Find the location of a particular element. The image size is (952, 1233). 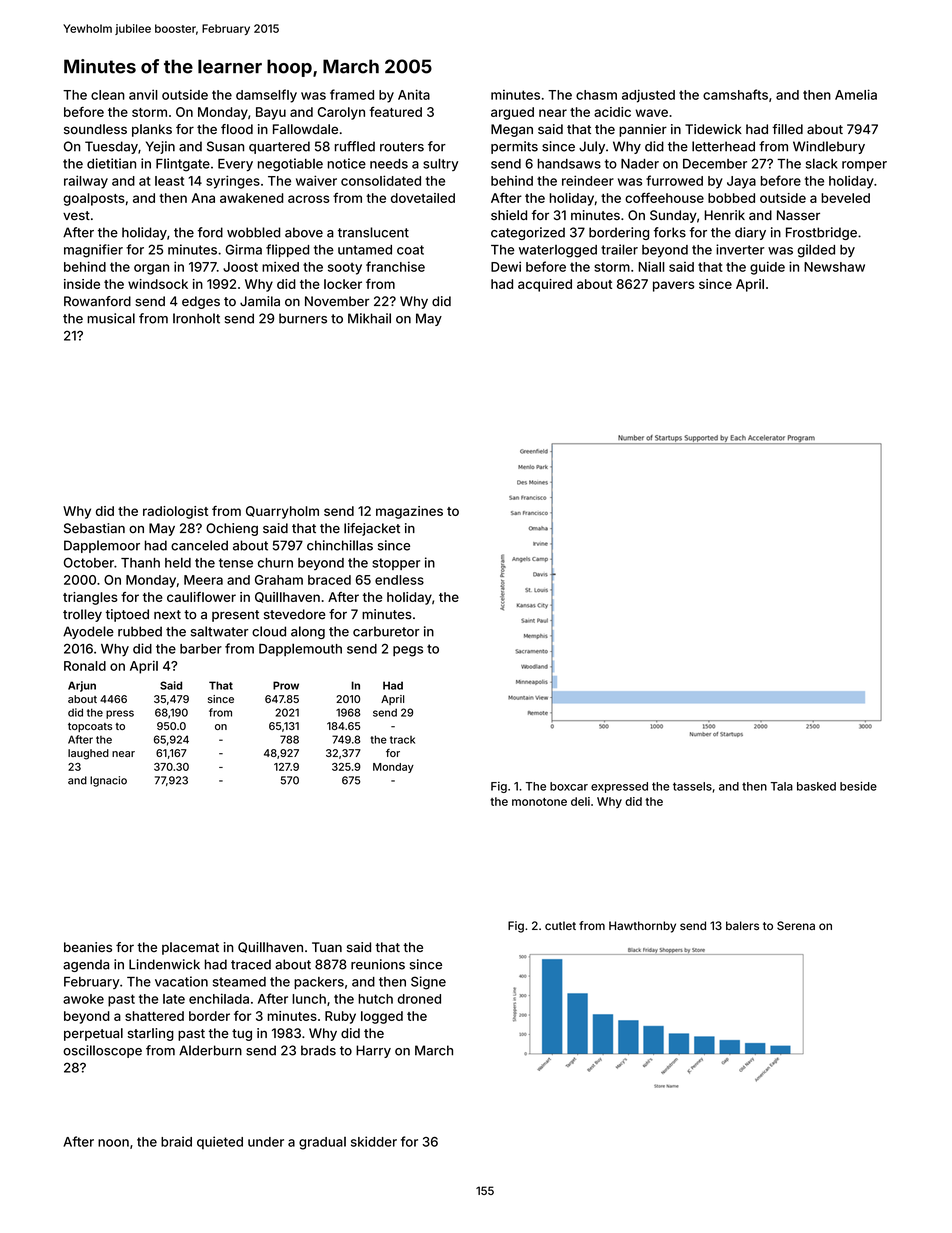

magazines is located at coordinates (409, 512).
